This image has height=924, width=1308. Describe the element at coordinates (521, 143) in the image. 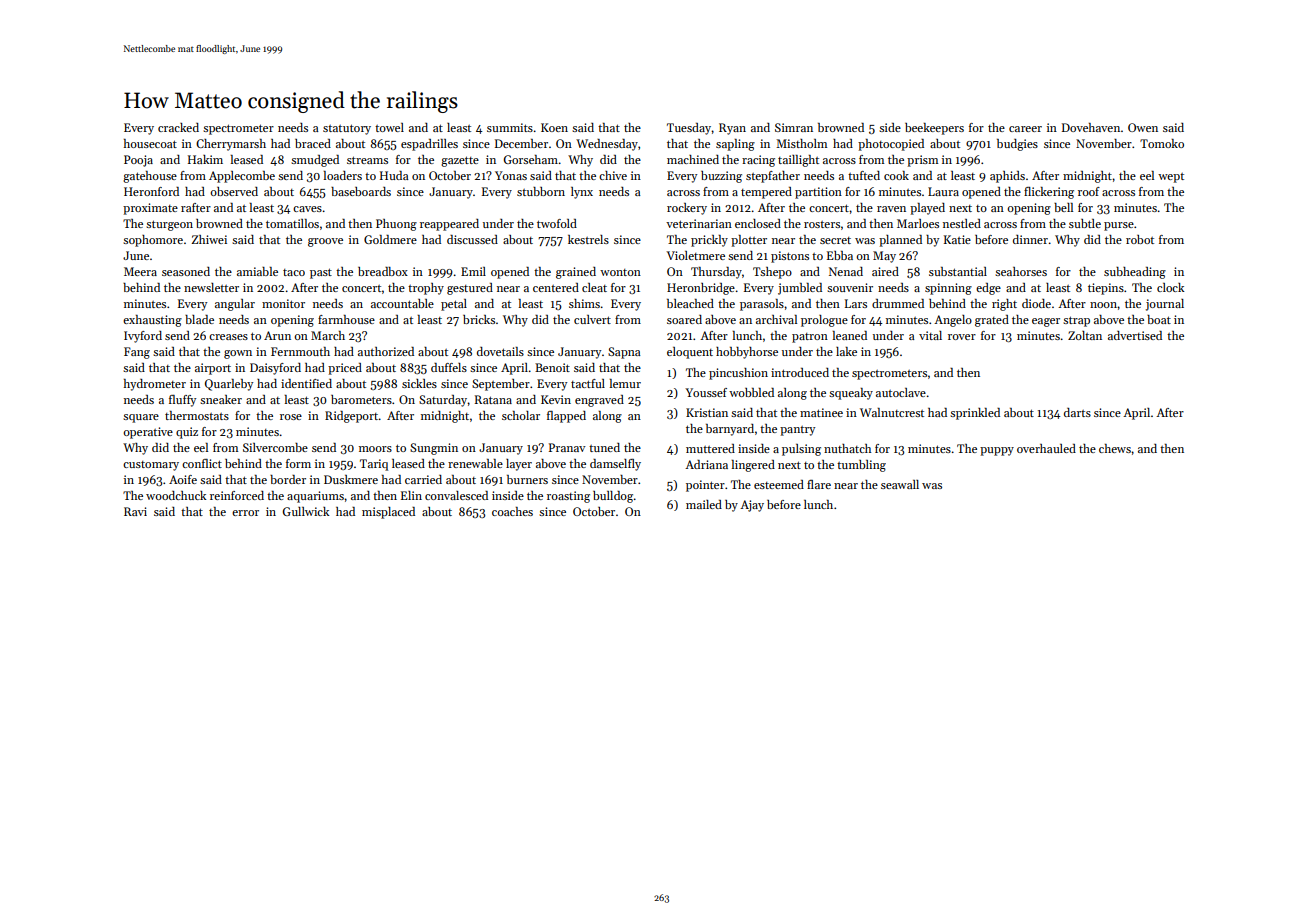

I see `December` at that location.
